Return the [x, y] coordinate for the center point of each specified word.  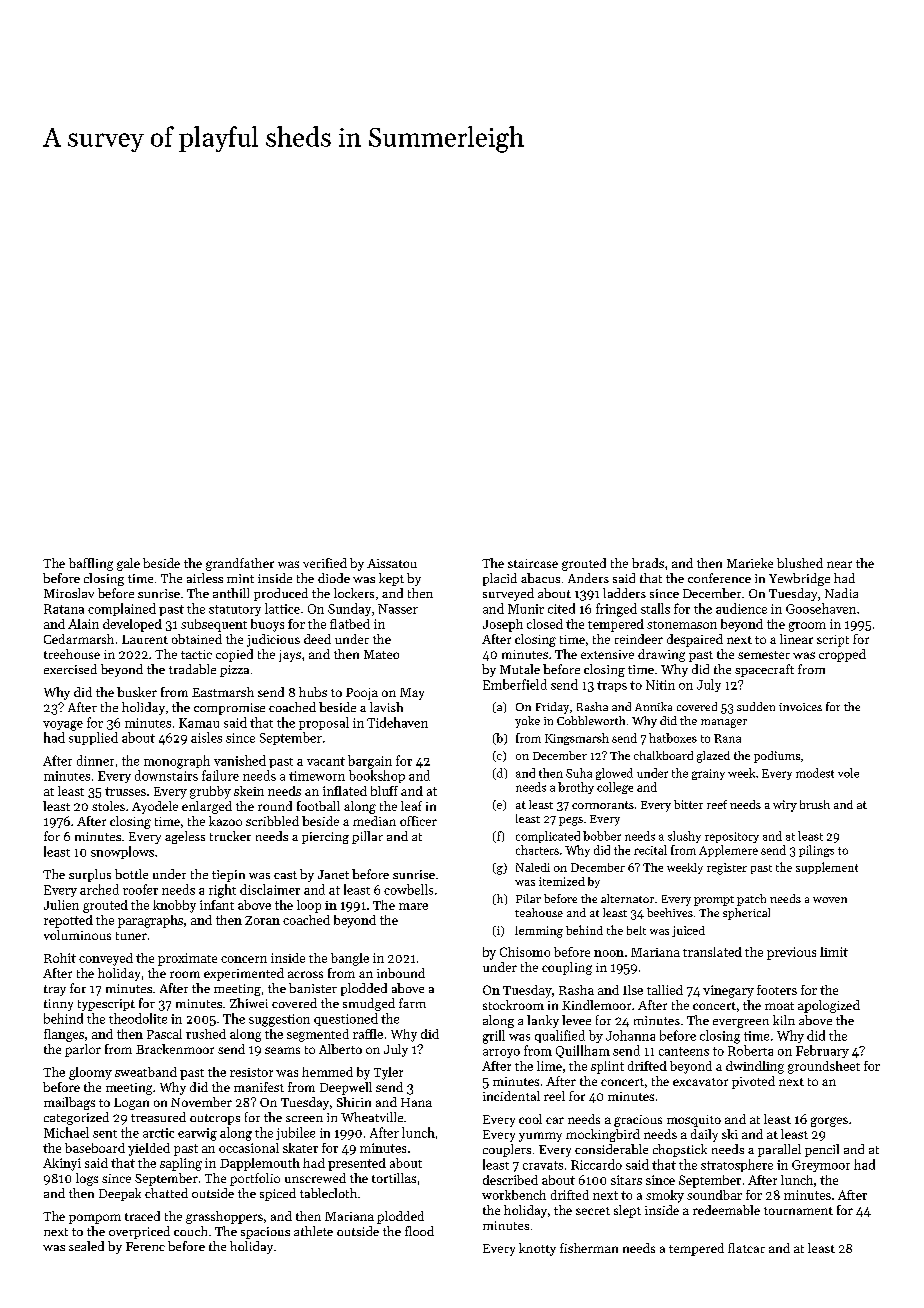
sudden [756, 706]
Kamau [199, 723]
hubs [313, 692]
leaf [411, 806]
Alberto [340, 1049]
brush [815, 804]
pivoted [753, 1082]
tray [55, 990]
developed [132, 625]
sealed [86, 1246]
